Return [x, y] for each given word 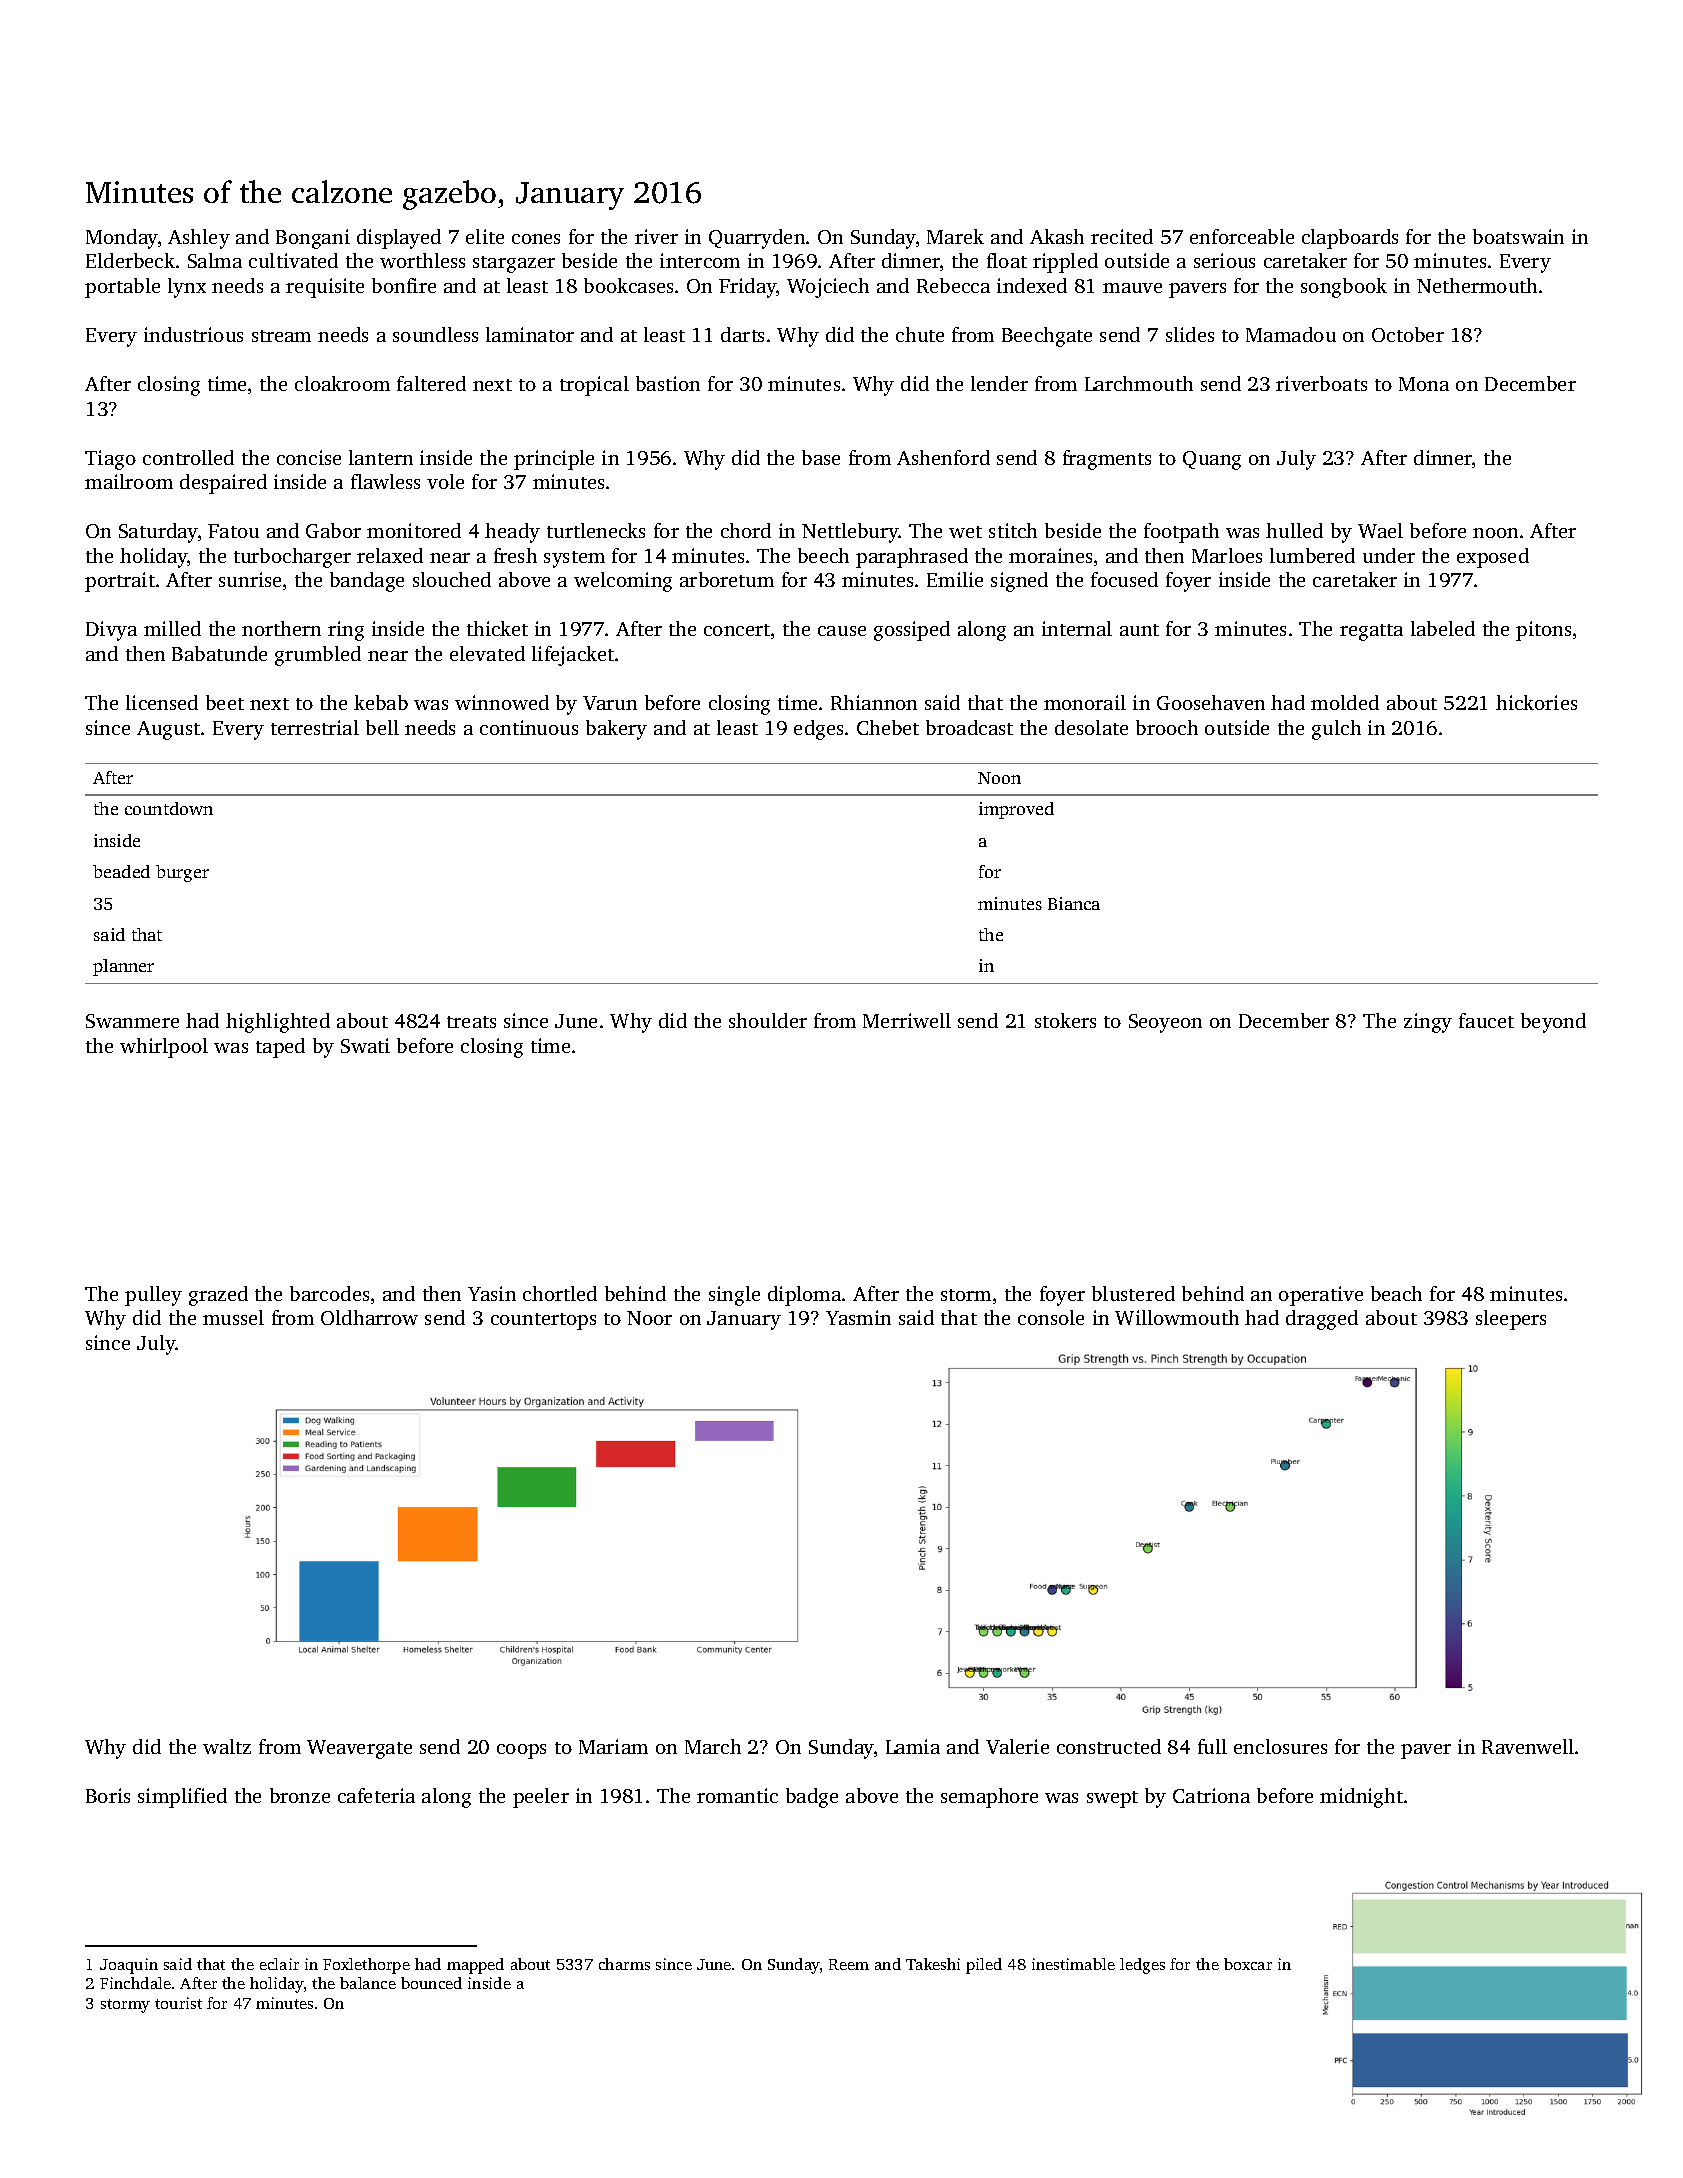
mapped [475, 1966]
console [1051, 1317]
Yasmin [858, 1317]
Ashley [199, 239]
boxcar [1248, 1964]
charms [624, 1964]
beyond [1553, 1023]
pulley [153, 1296]
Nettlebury [850, 533]
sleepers [1511, 1320]
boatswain [1518, 236]
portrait [120, 582]
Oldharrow [369, 1317]
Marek [955, 236]
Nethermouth [1477, 285]
